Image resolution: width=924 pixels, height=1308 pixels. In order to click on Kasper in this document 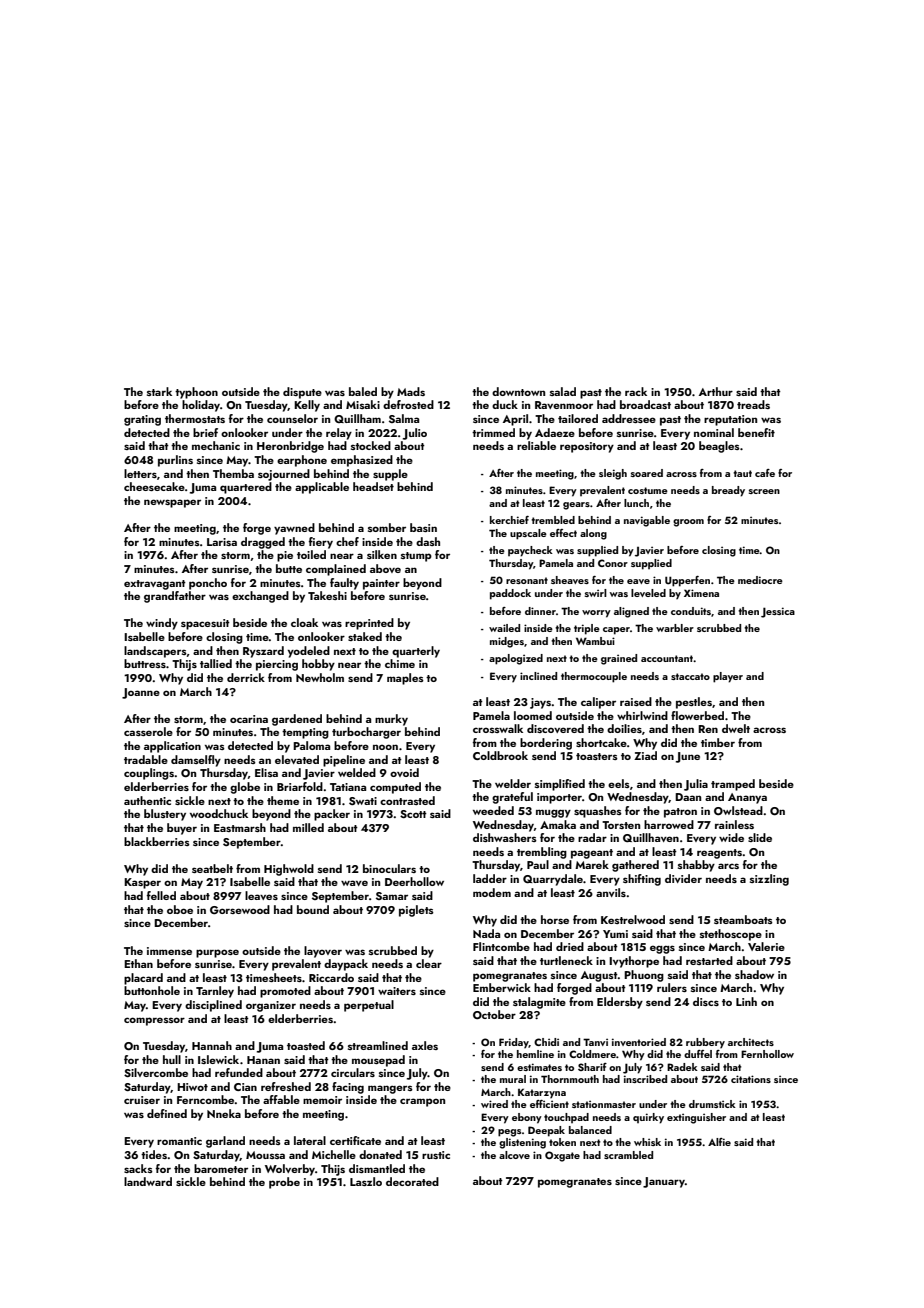, I will do `click(142, 883)`.
